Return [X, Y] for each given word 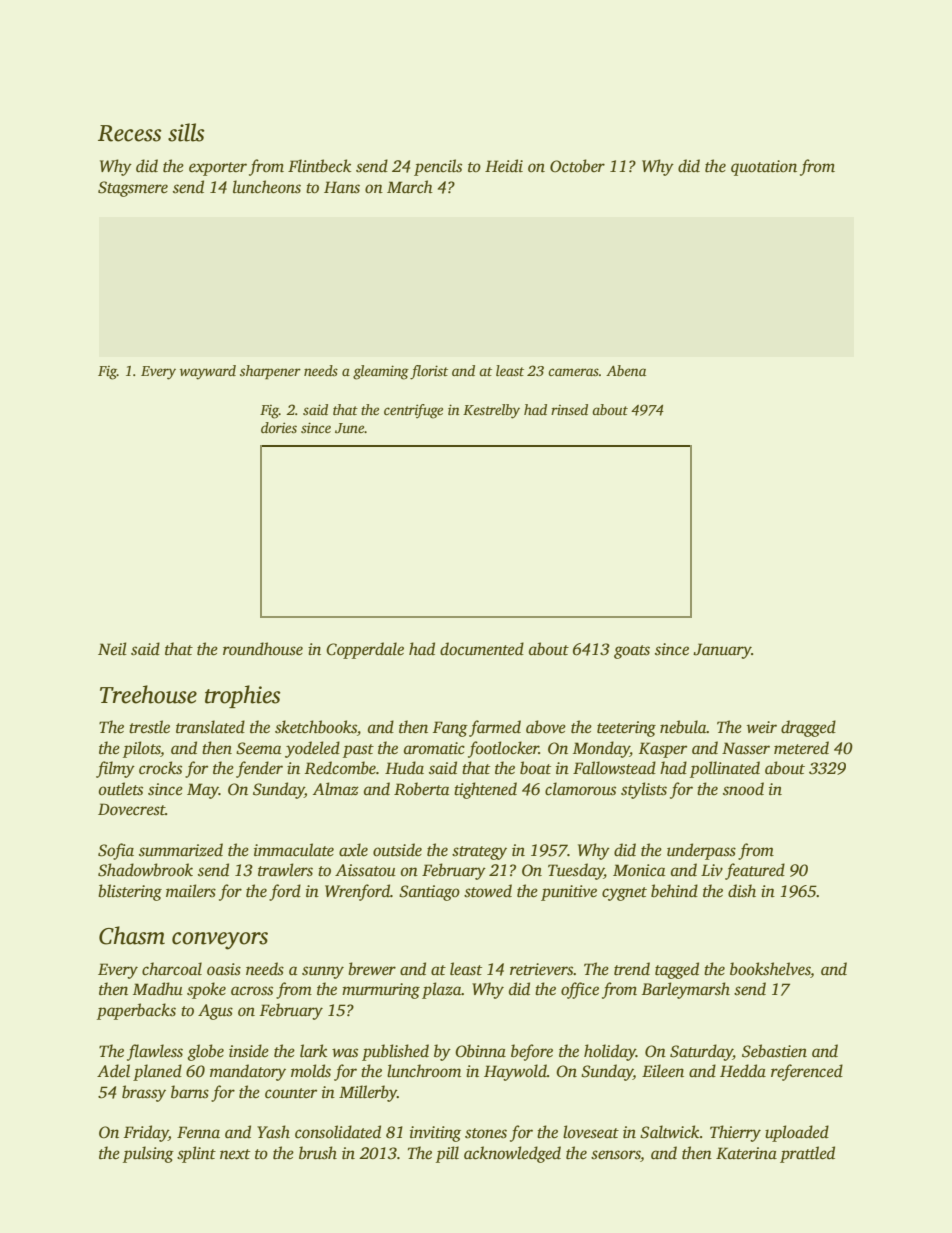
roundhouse [263, 649]
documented [482, 649]
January [722, 651]
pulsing [148, 1154]
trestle [149, 727]
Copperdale [365, 650]
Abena [626, 370]
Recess [130, 133]
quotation [764, 168]
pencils [438, 167]
